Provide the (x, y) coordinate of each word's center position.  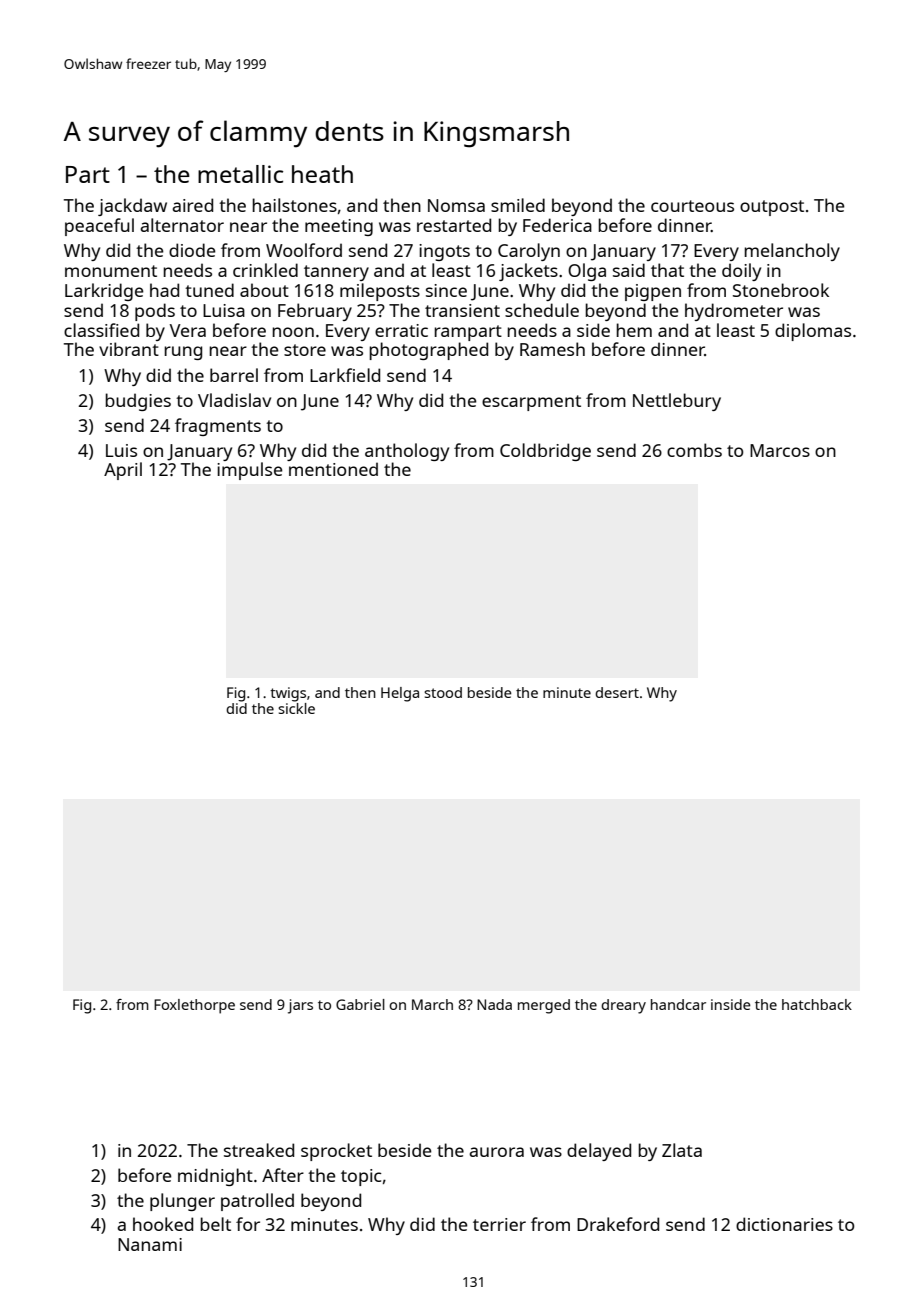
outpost (772, 208)
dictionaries (784, 1224)
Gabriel (360, 1004)
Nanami (150, 1244)
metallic (240, 174)
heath (322, 174)
